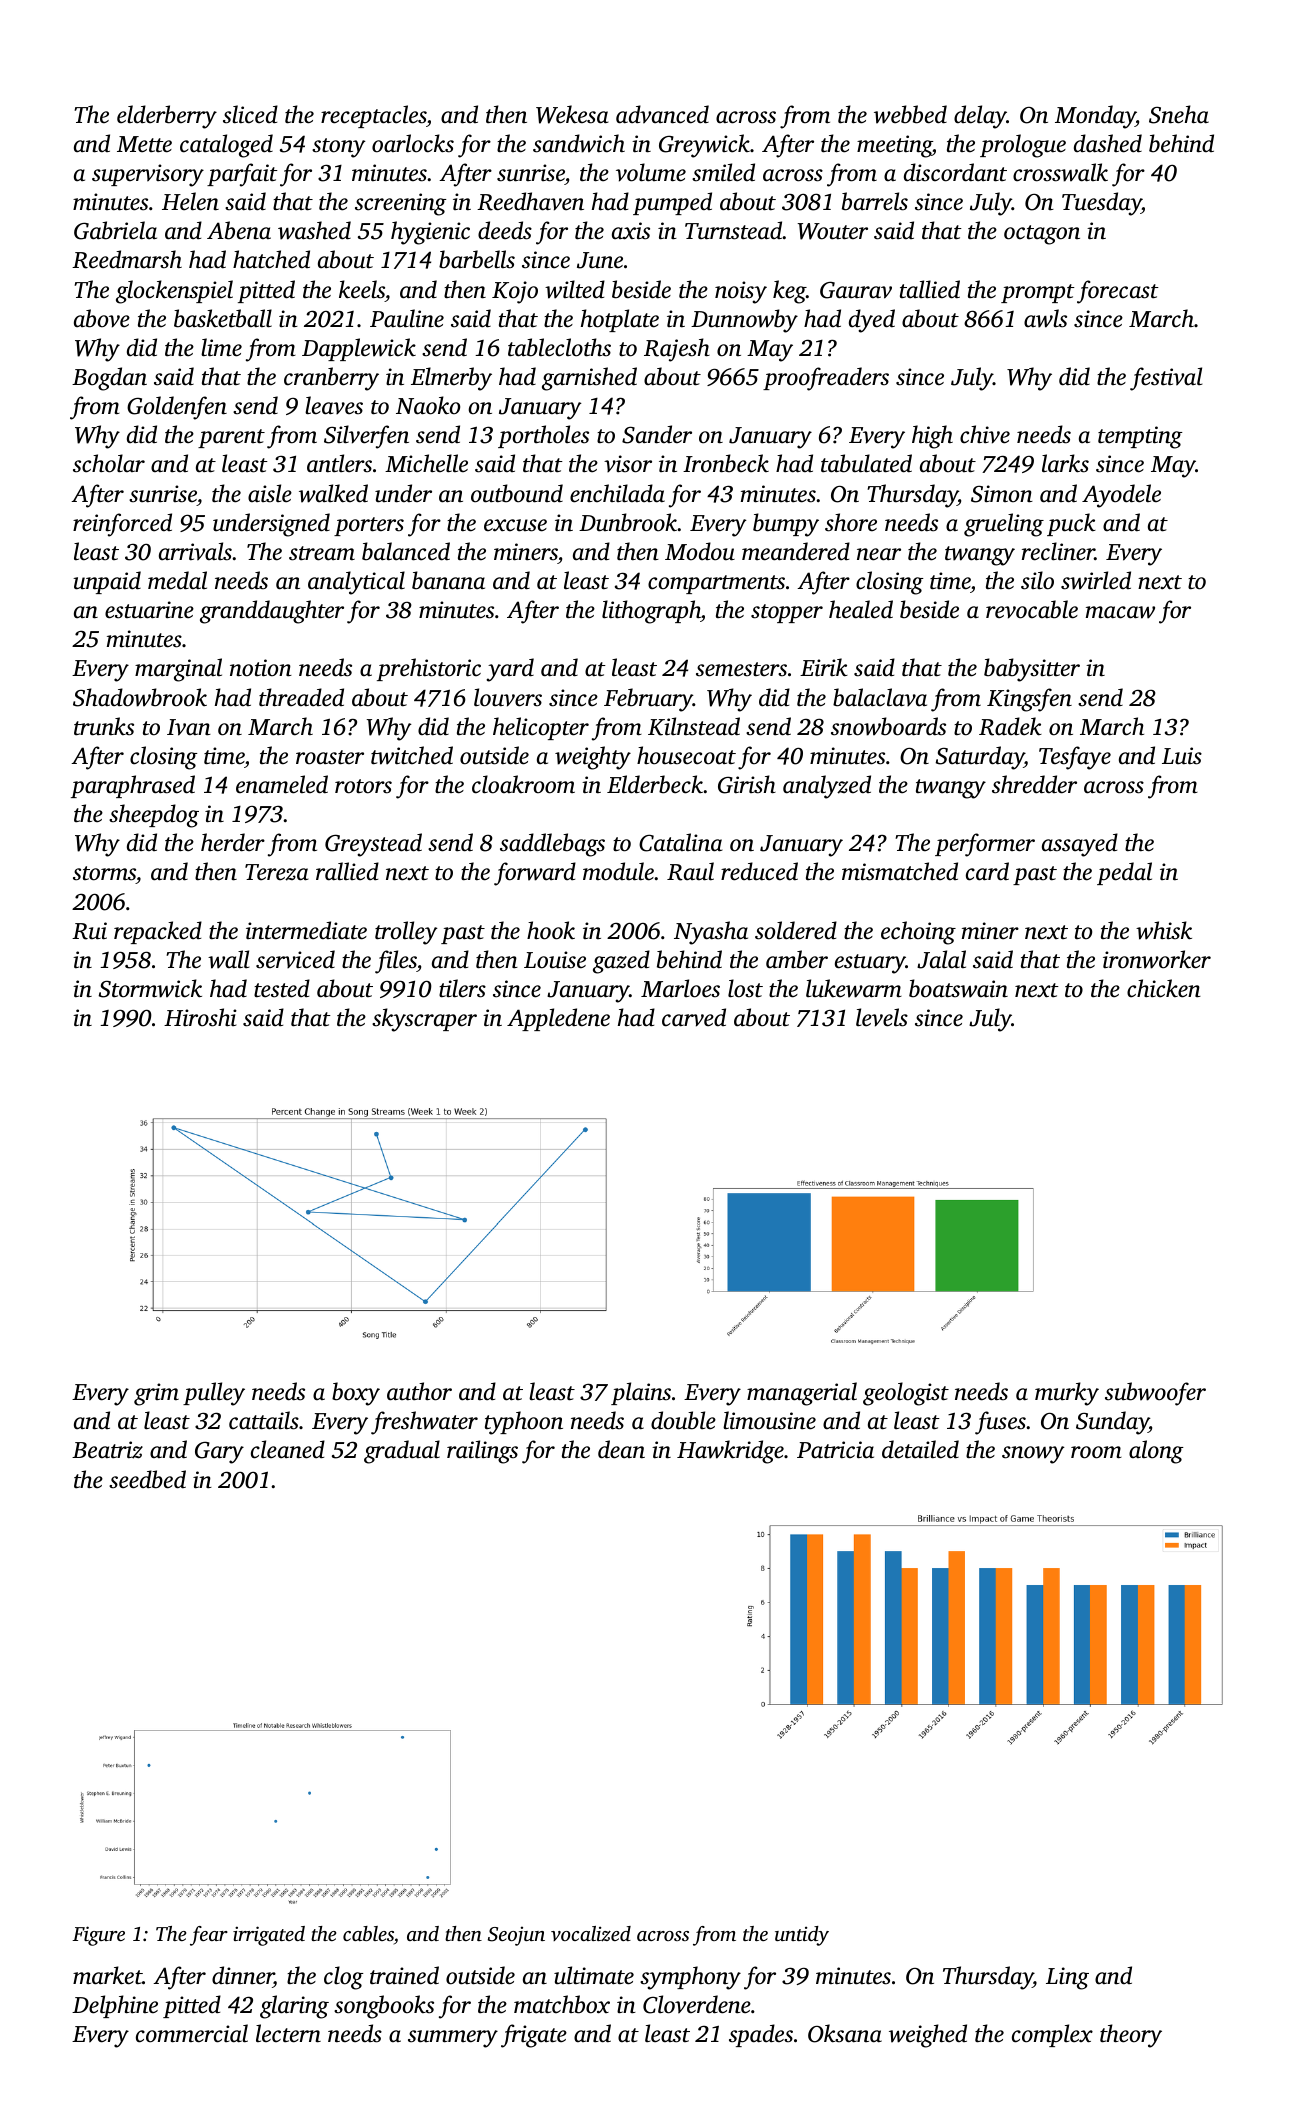 The width and height of the image is (1289, 2123). Describe the element at coordinates (104, 726) in the image. I see `trunks` at that location.
